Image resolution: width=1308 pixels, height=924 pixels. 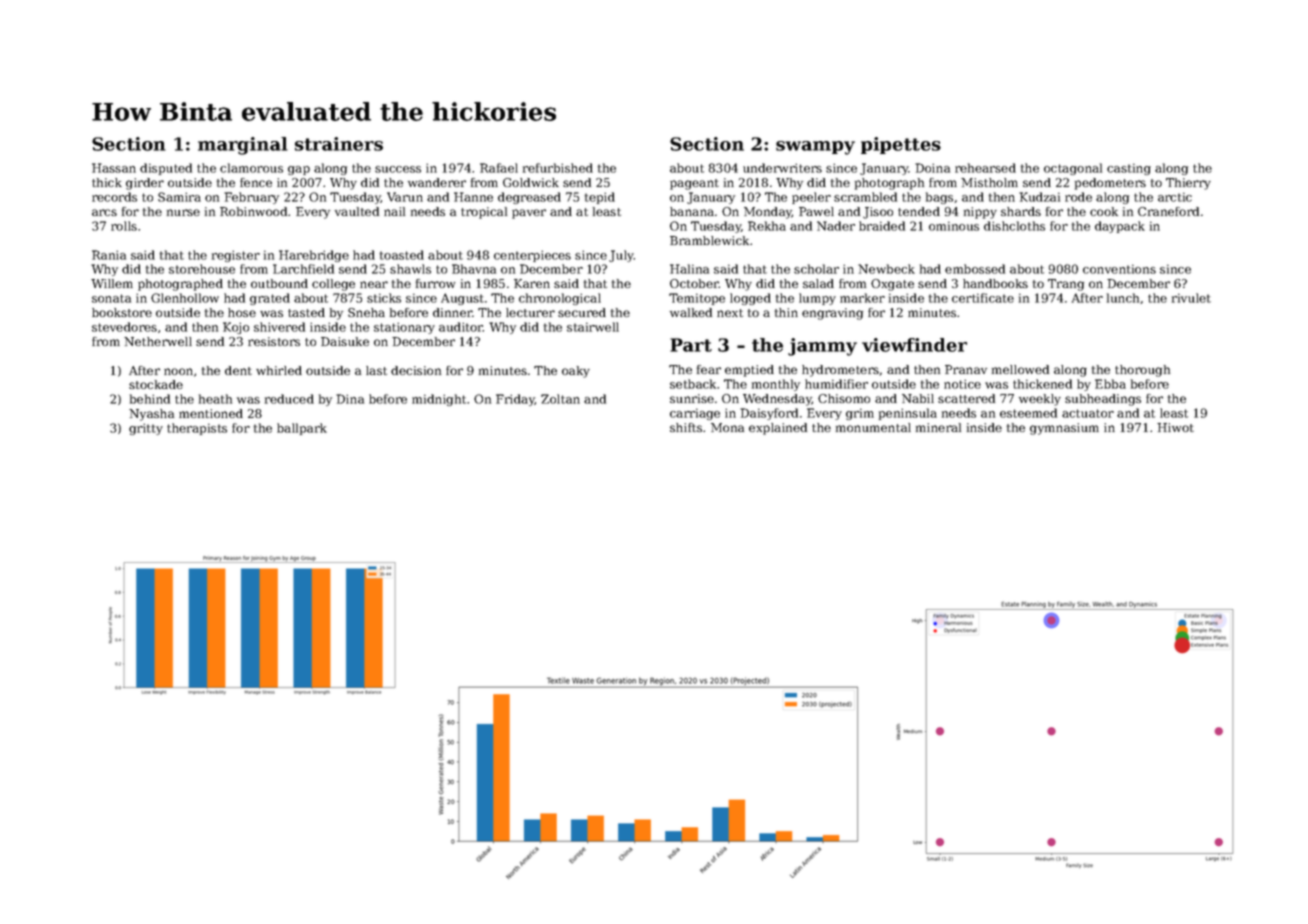 I want to click on rivulet, so click(x=1191, y=298).
